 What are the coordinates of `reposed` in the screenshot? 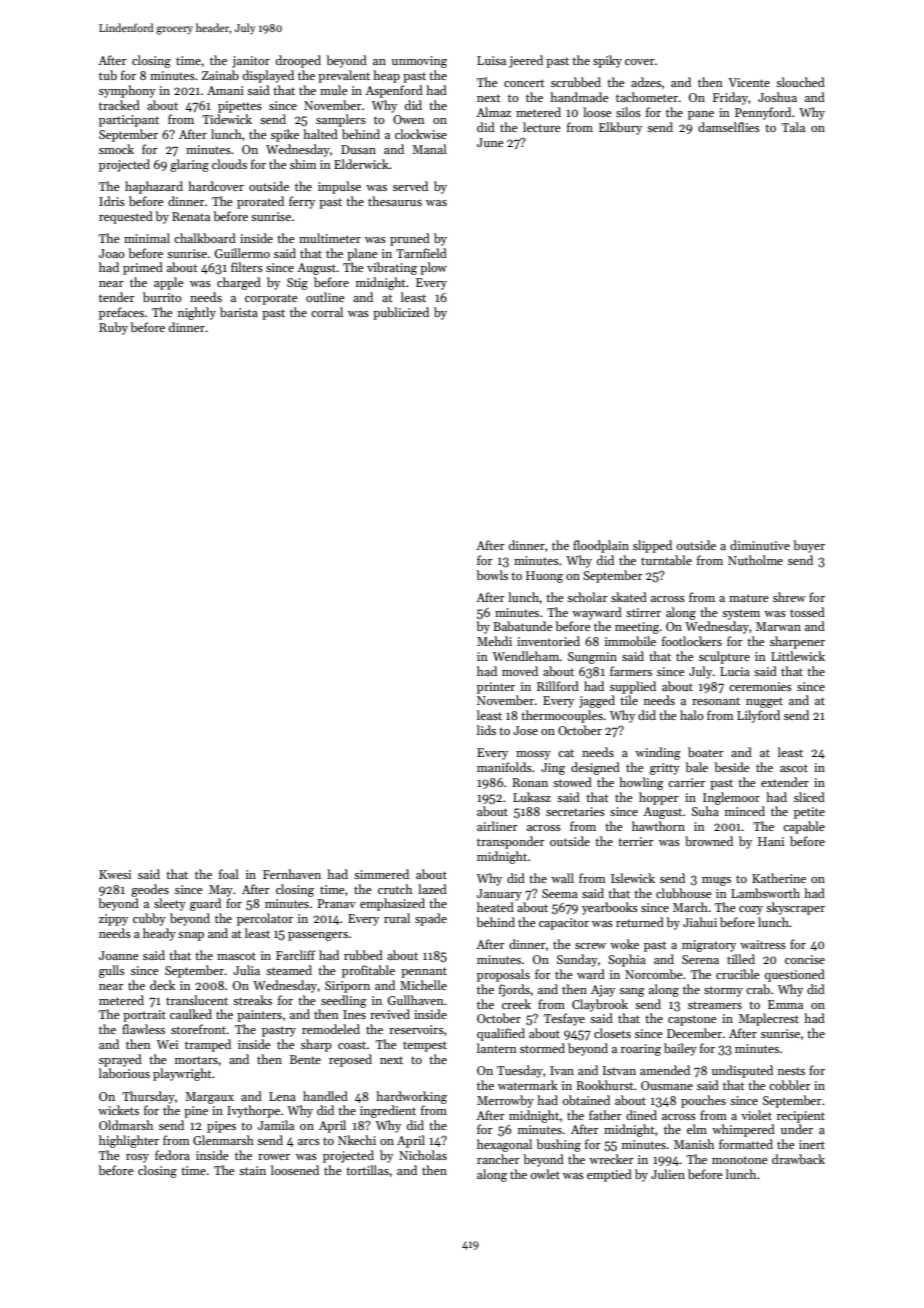 It's located at (350, 1060).
